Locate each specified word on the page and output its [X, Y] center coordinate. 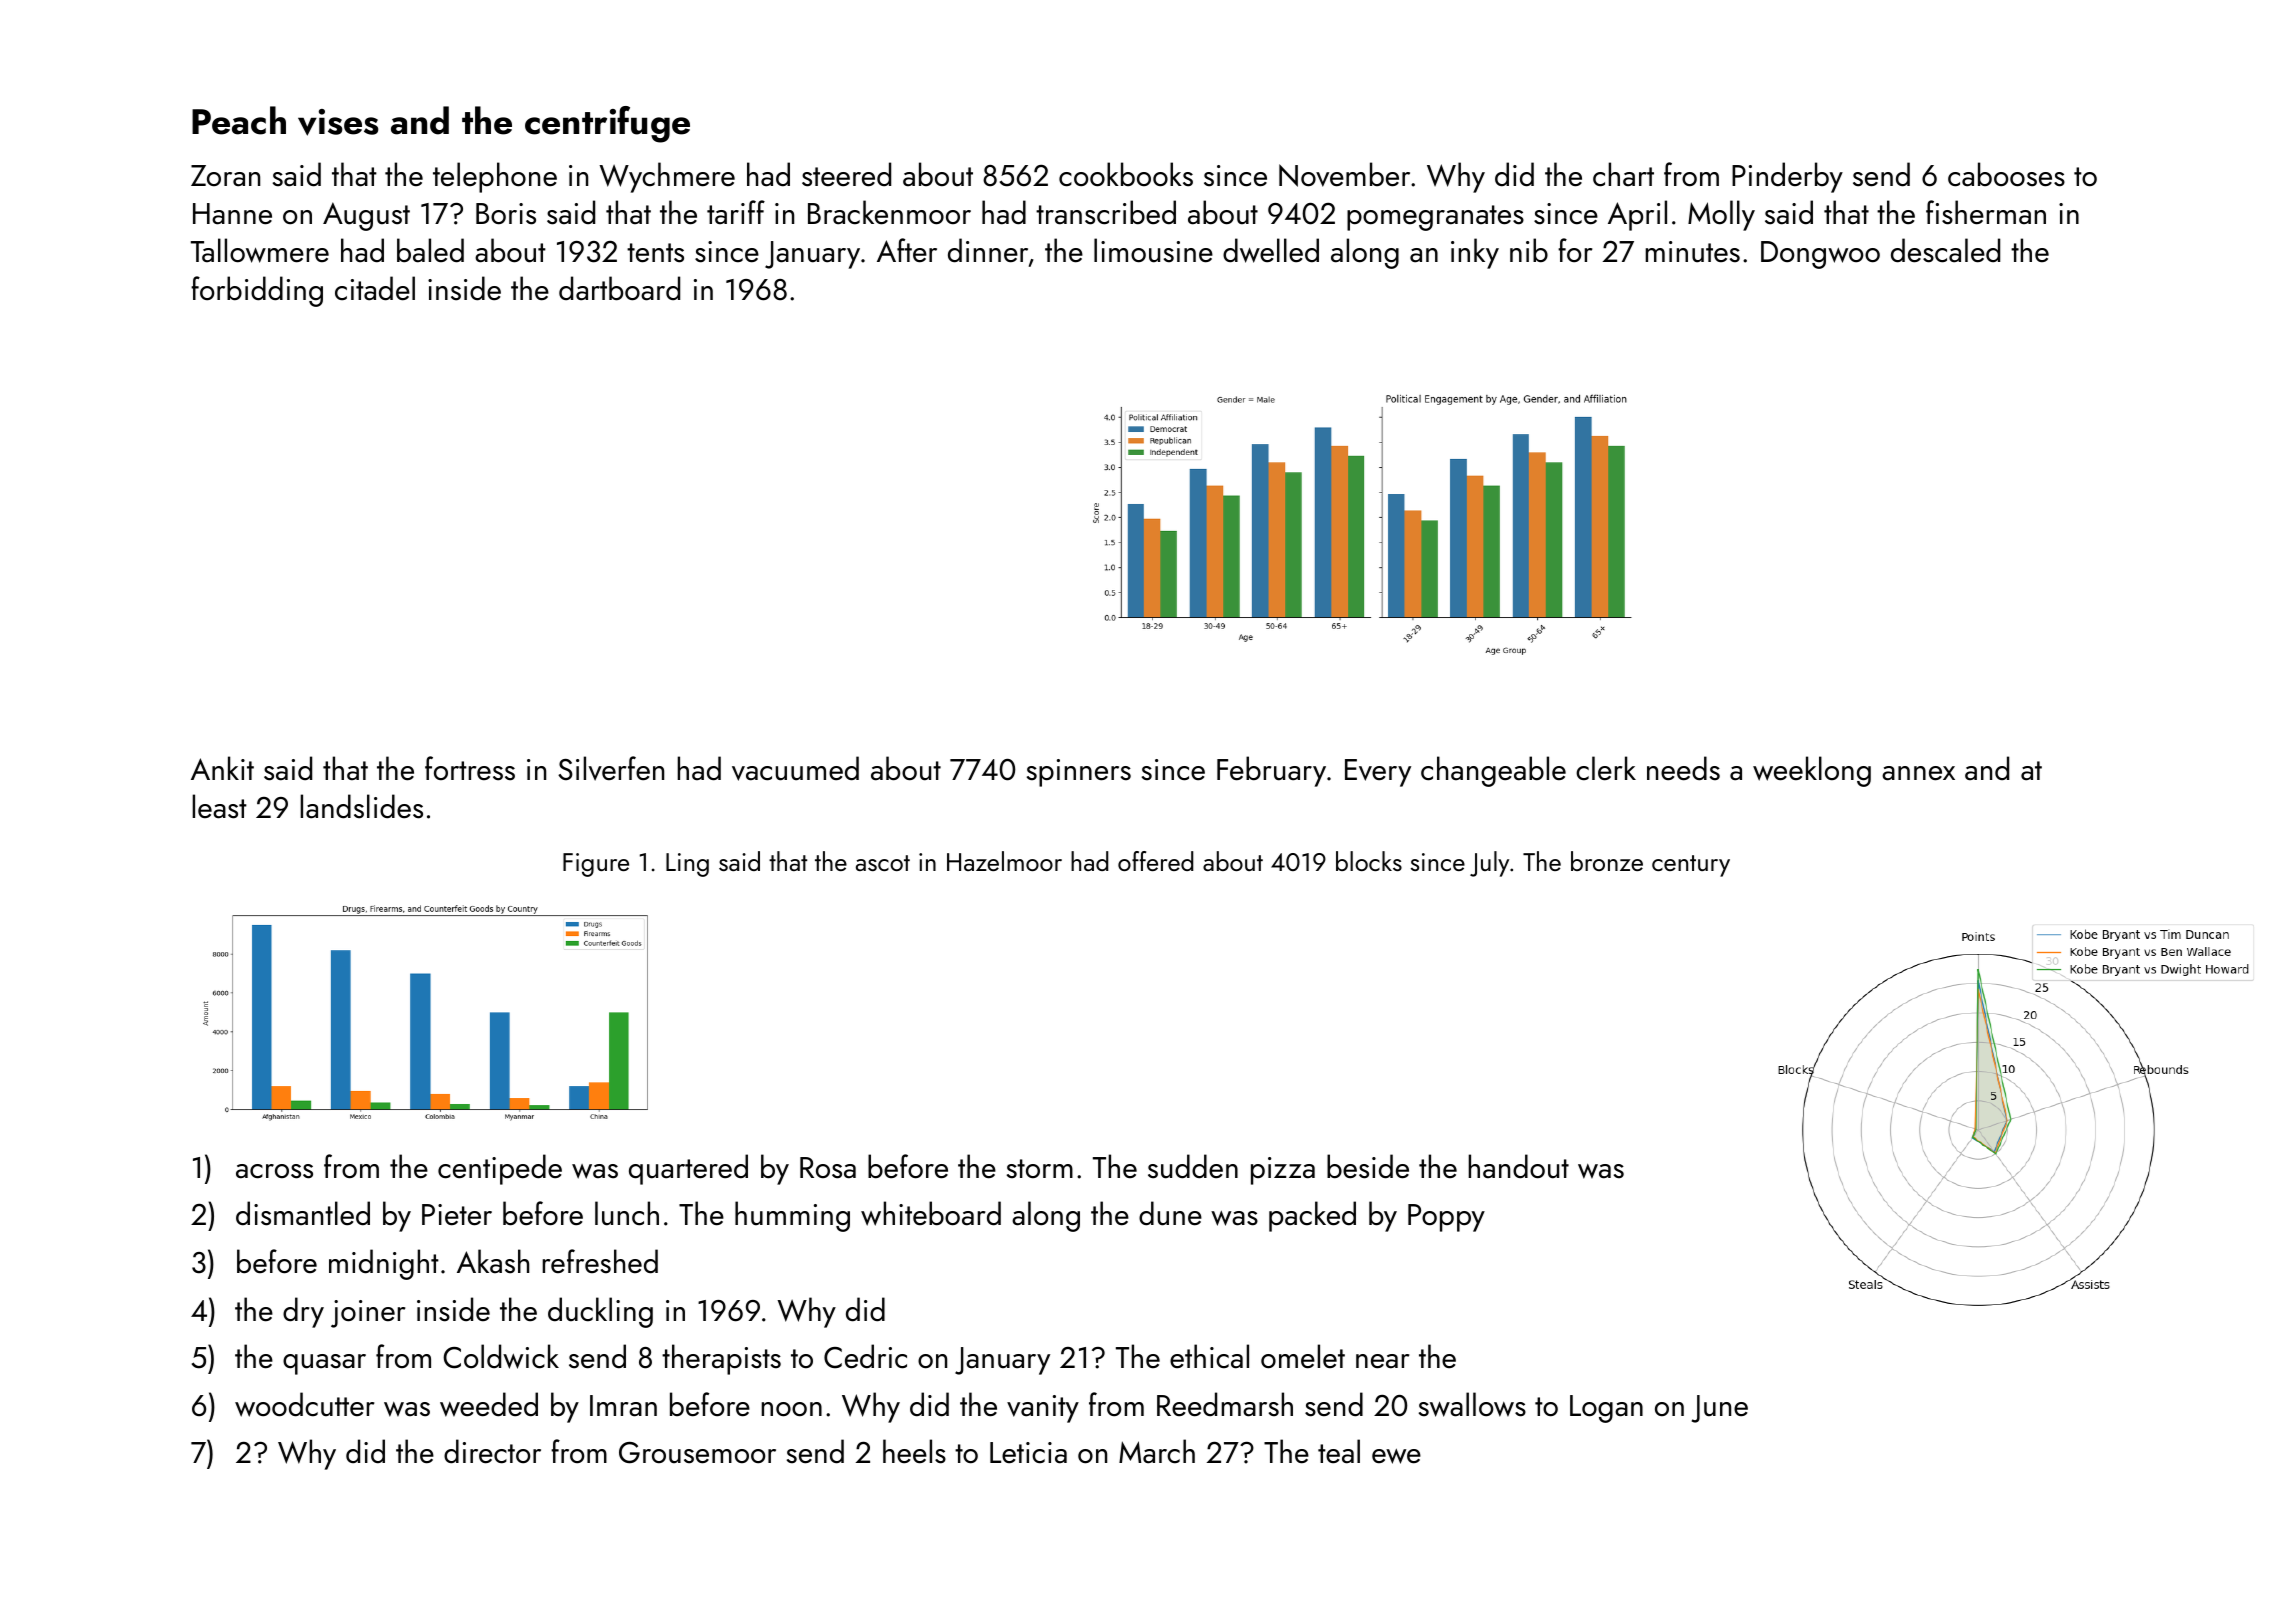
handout [1518, 1166]
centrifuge [607, 124]
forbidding [257, 291]
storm [1040, 1169]
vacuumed [795, 768]
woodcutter [304, 1404]
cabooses [2006, 174]
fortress [470, 768]
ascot [883, 863]
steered [846, 174]
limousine [1153, 250]
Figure [596, 865]
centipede [500, 1169]
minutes [1692, 252]
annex [1918, 773]
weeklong [1812, 771]
